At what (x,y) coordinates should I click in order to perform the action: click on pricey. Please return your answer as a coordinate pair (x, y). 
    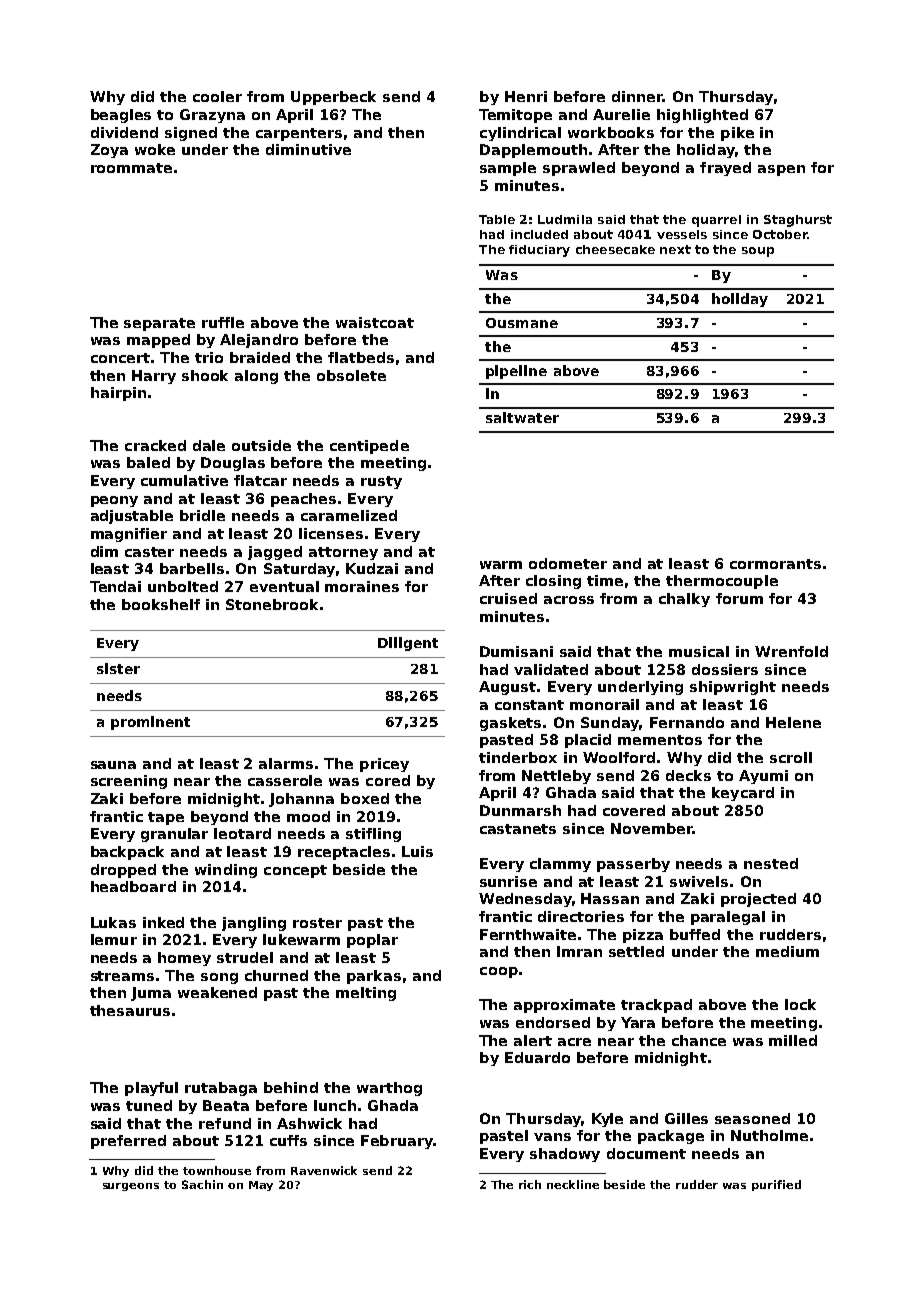
    Looking at the image, I should click on (384, 765).
